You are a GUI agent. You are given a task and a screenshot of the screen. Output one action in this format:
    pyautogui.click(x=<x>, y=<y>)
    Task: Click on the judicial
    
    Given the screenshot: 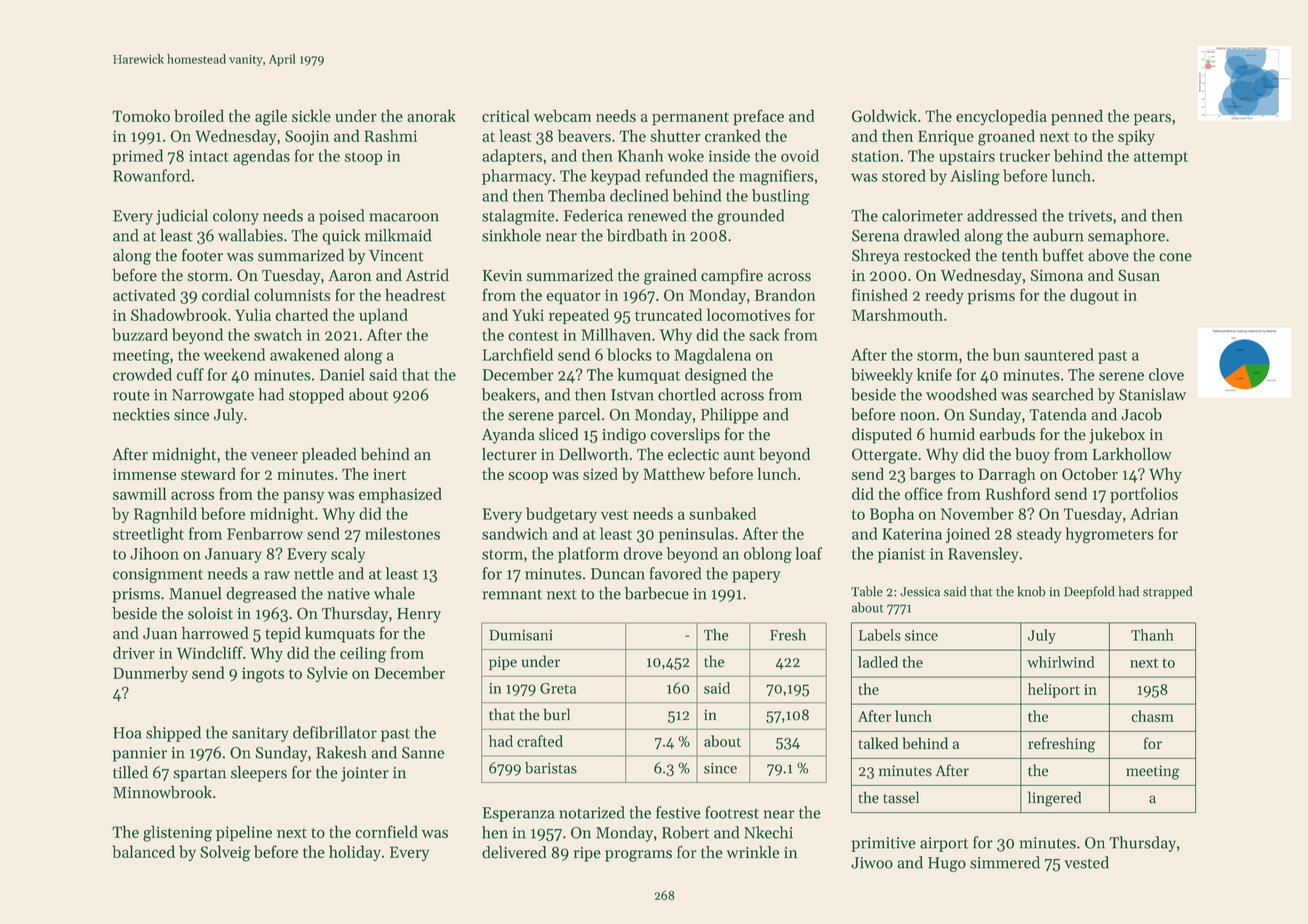 What is the action you would take?
    pyautogui.click(x=182, y=217)
